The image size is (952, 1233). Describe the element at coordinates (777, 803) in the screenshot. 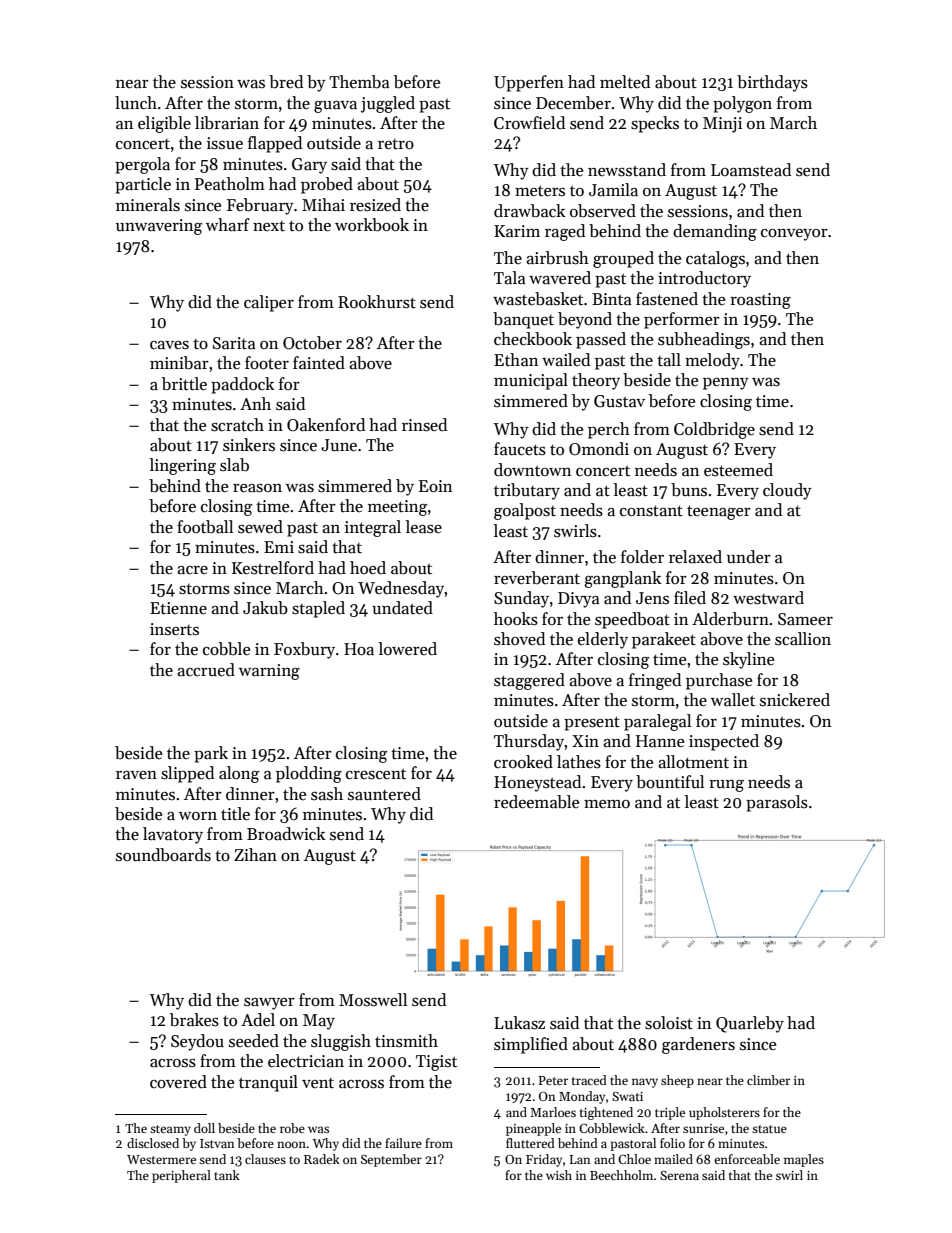

I see `parasols` at that location.
